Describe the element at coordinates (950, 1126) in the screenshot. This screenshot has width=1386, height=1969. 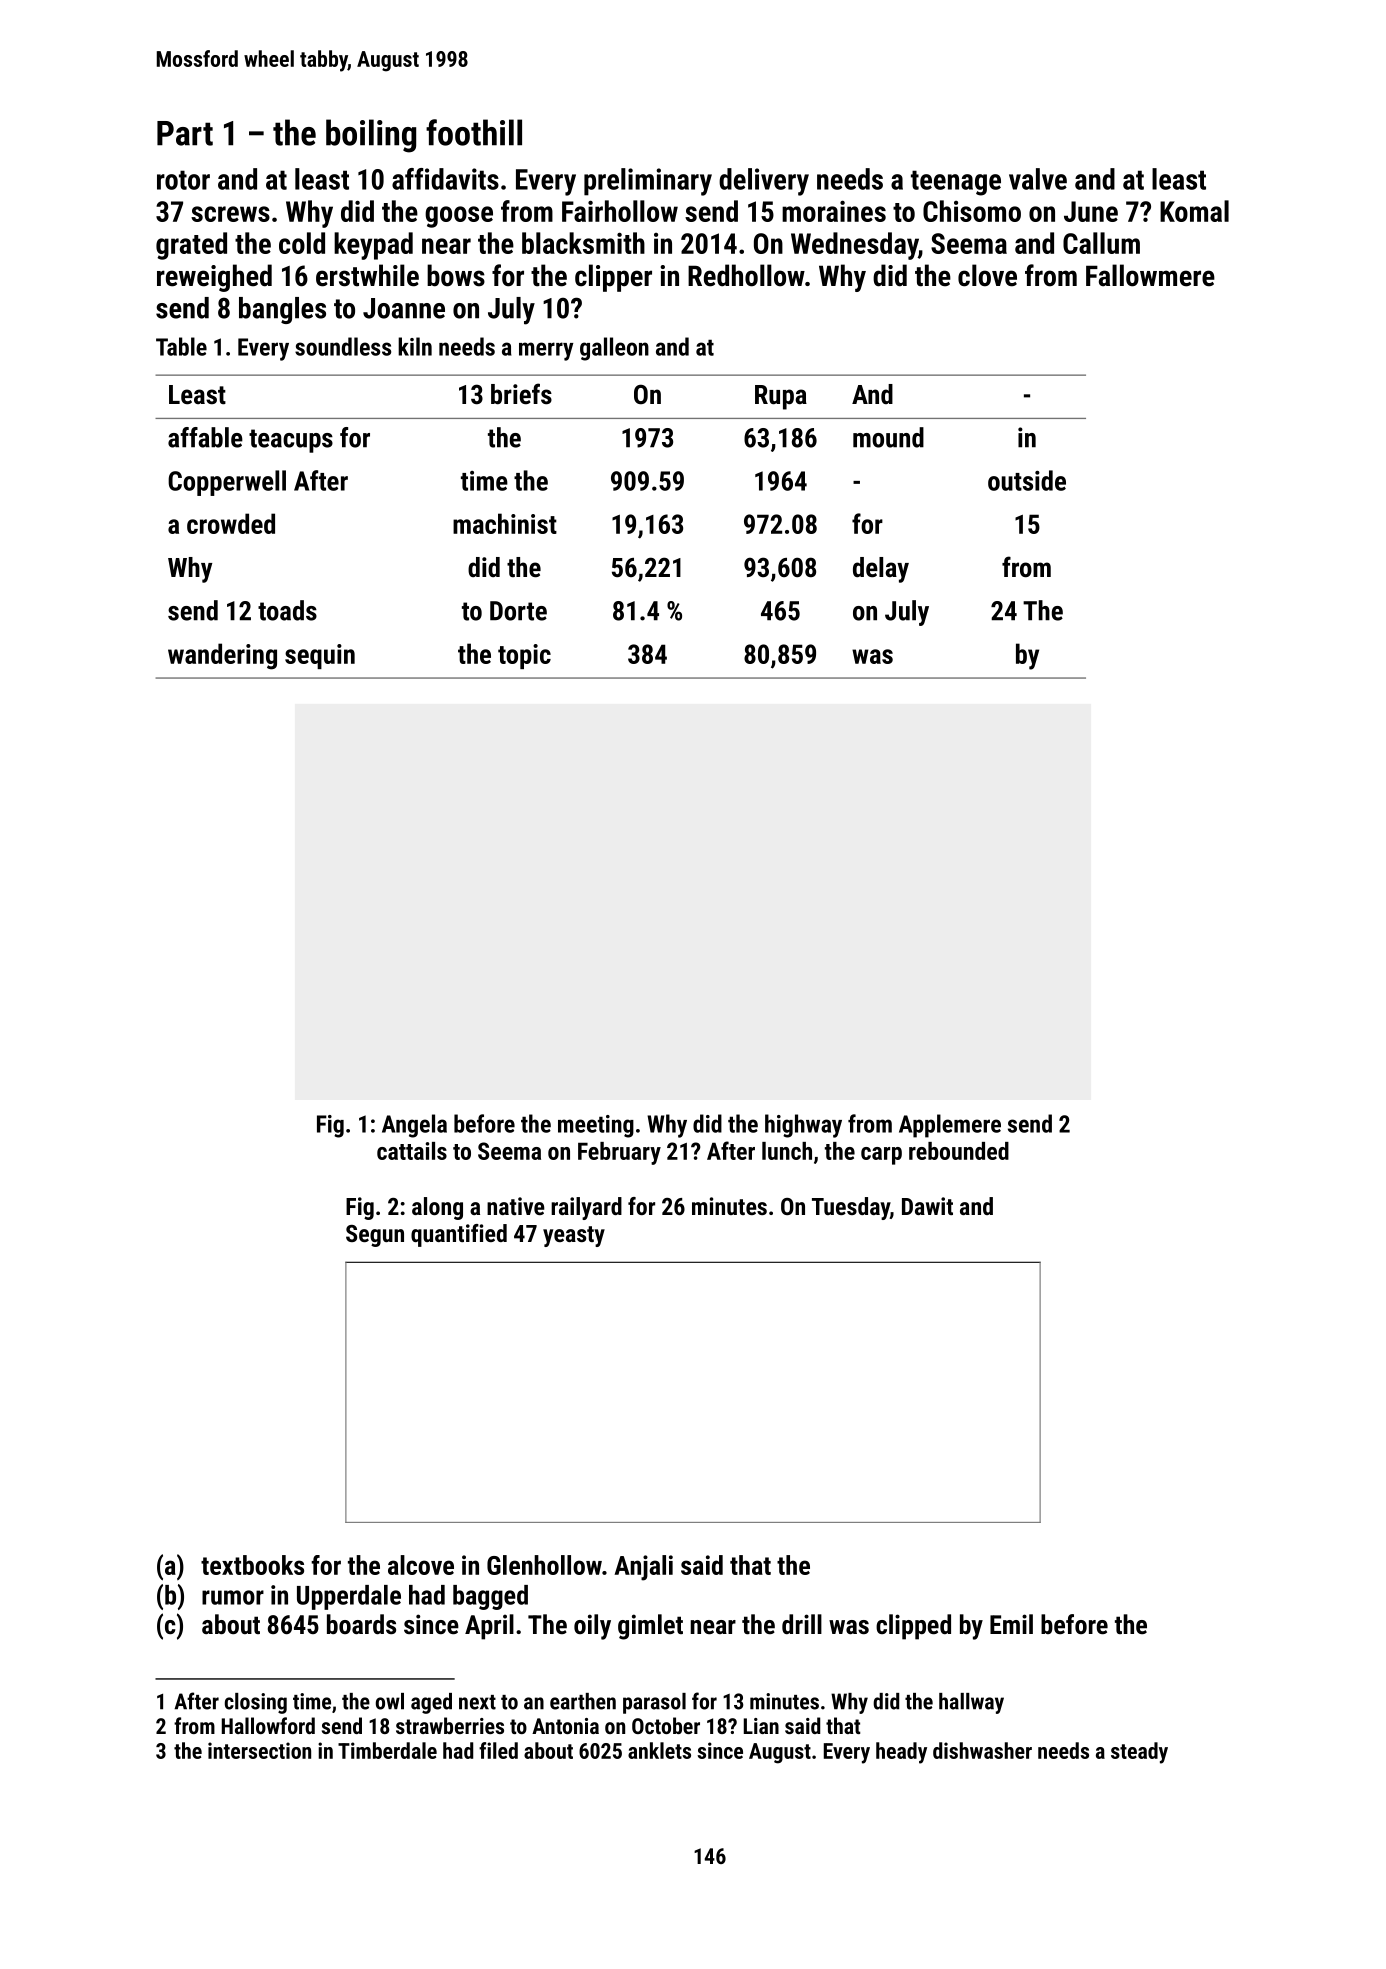
I see `Applemere` at that location.
